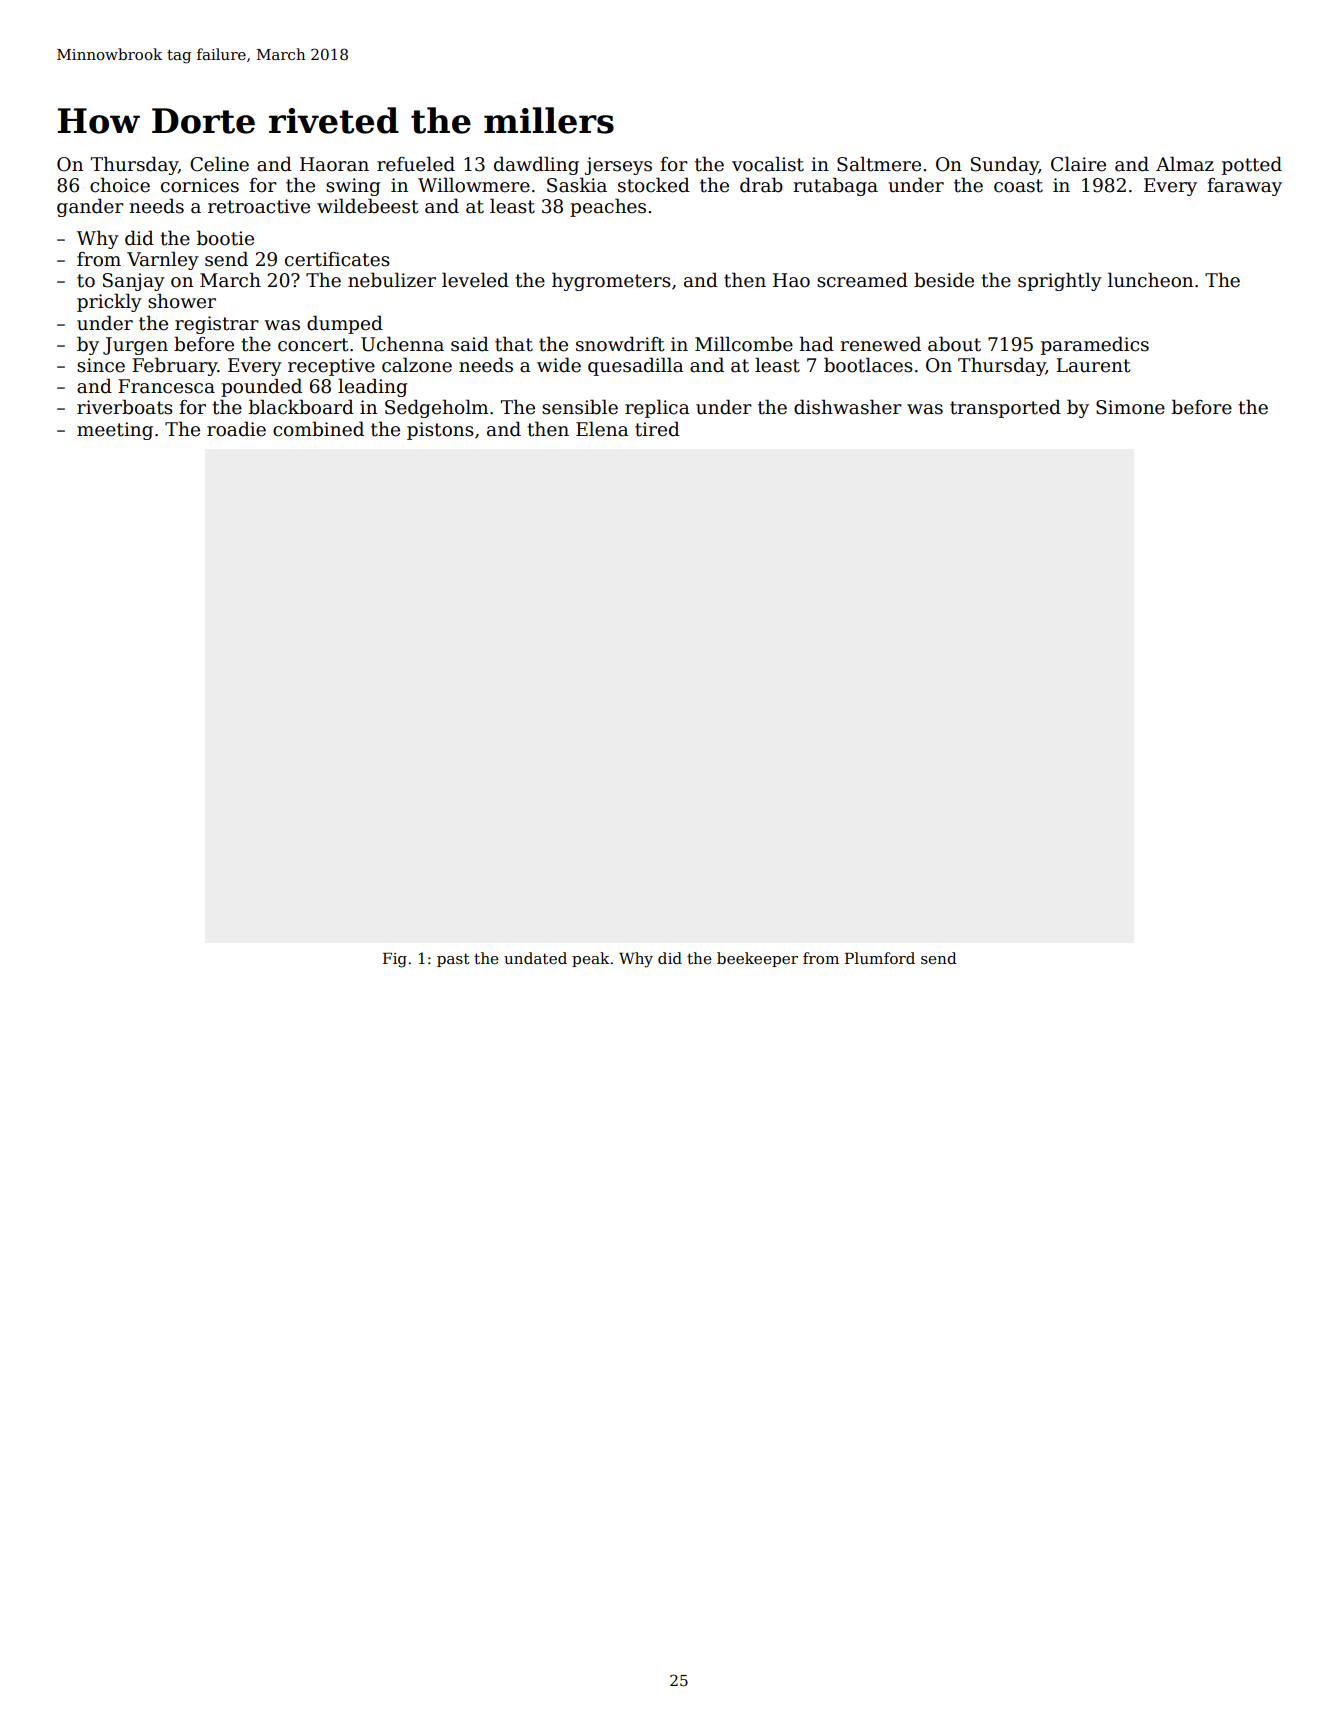 The width and height of the screenshot is (1339, 1733). What do you see at coordinates (835, 186) in the screenshot?
I see `rutabaga` at bounding box center [835, 186].
